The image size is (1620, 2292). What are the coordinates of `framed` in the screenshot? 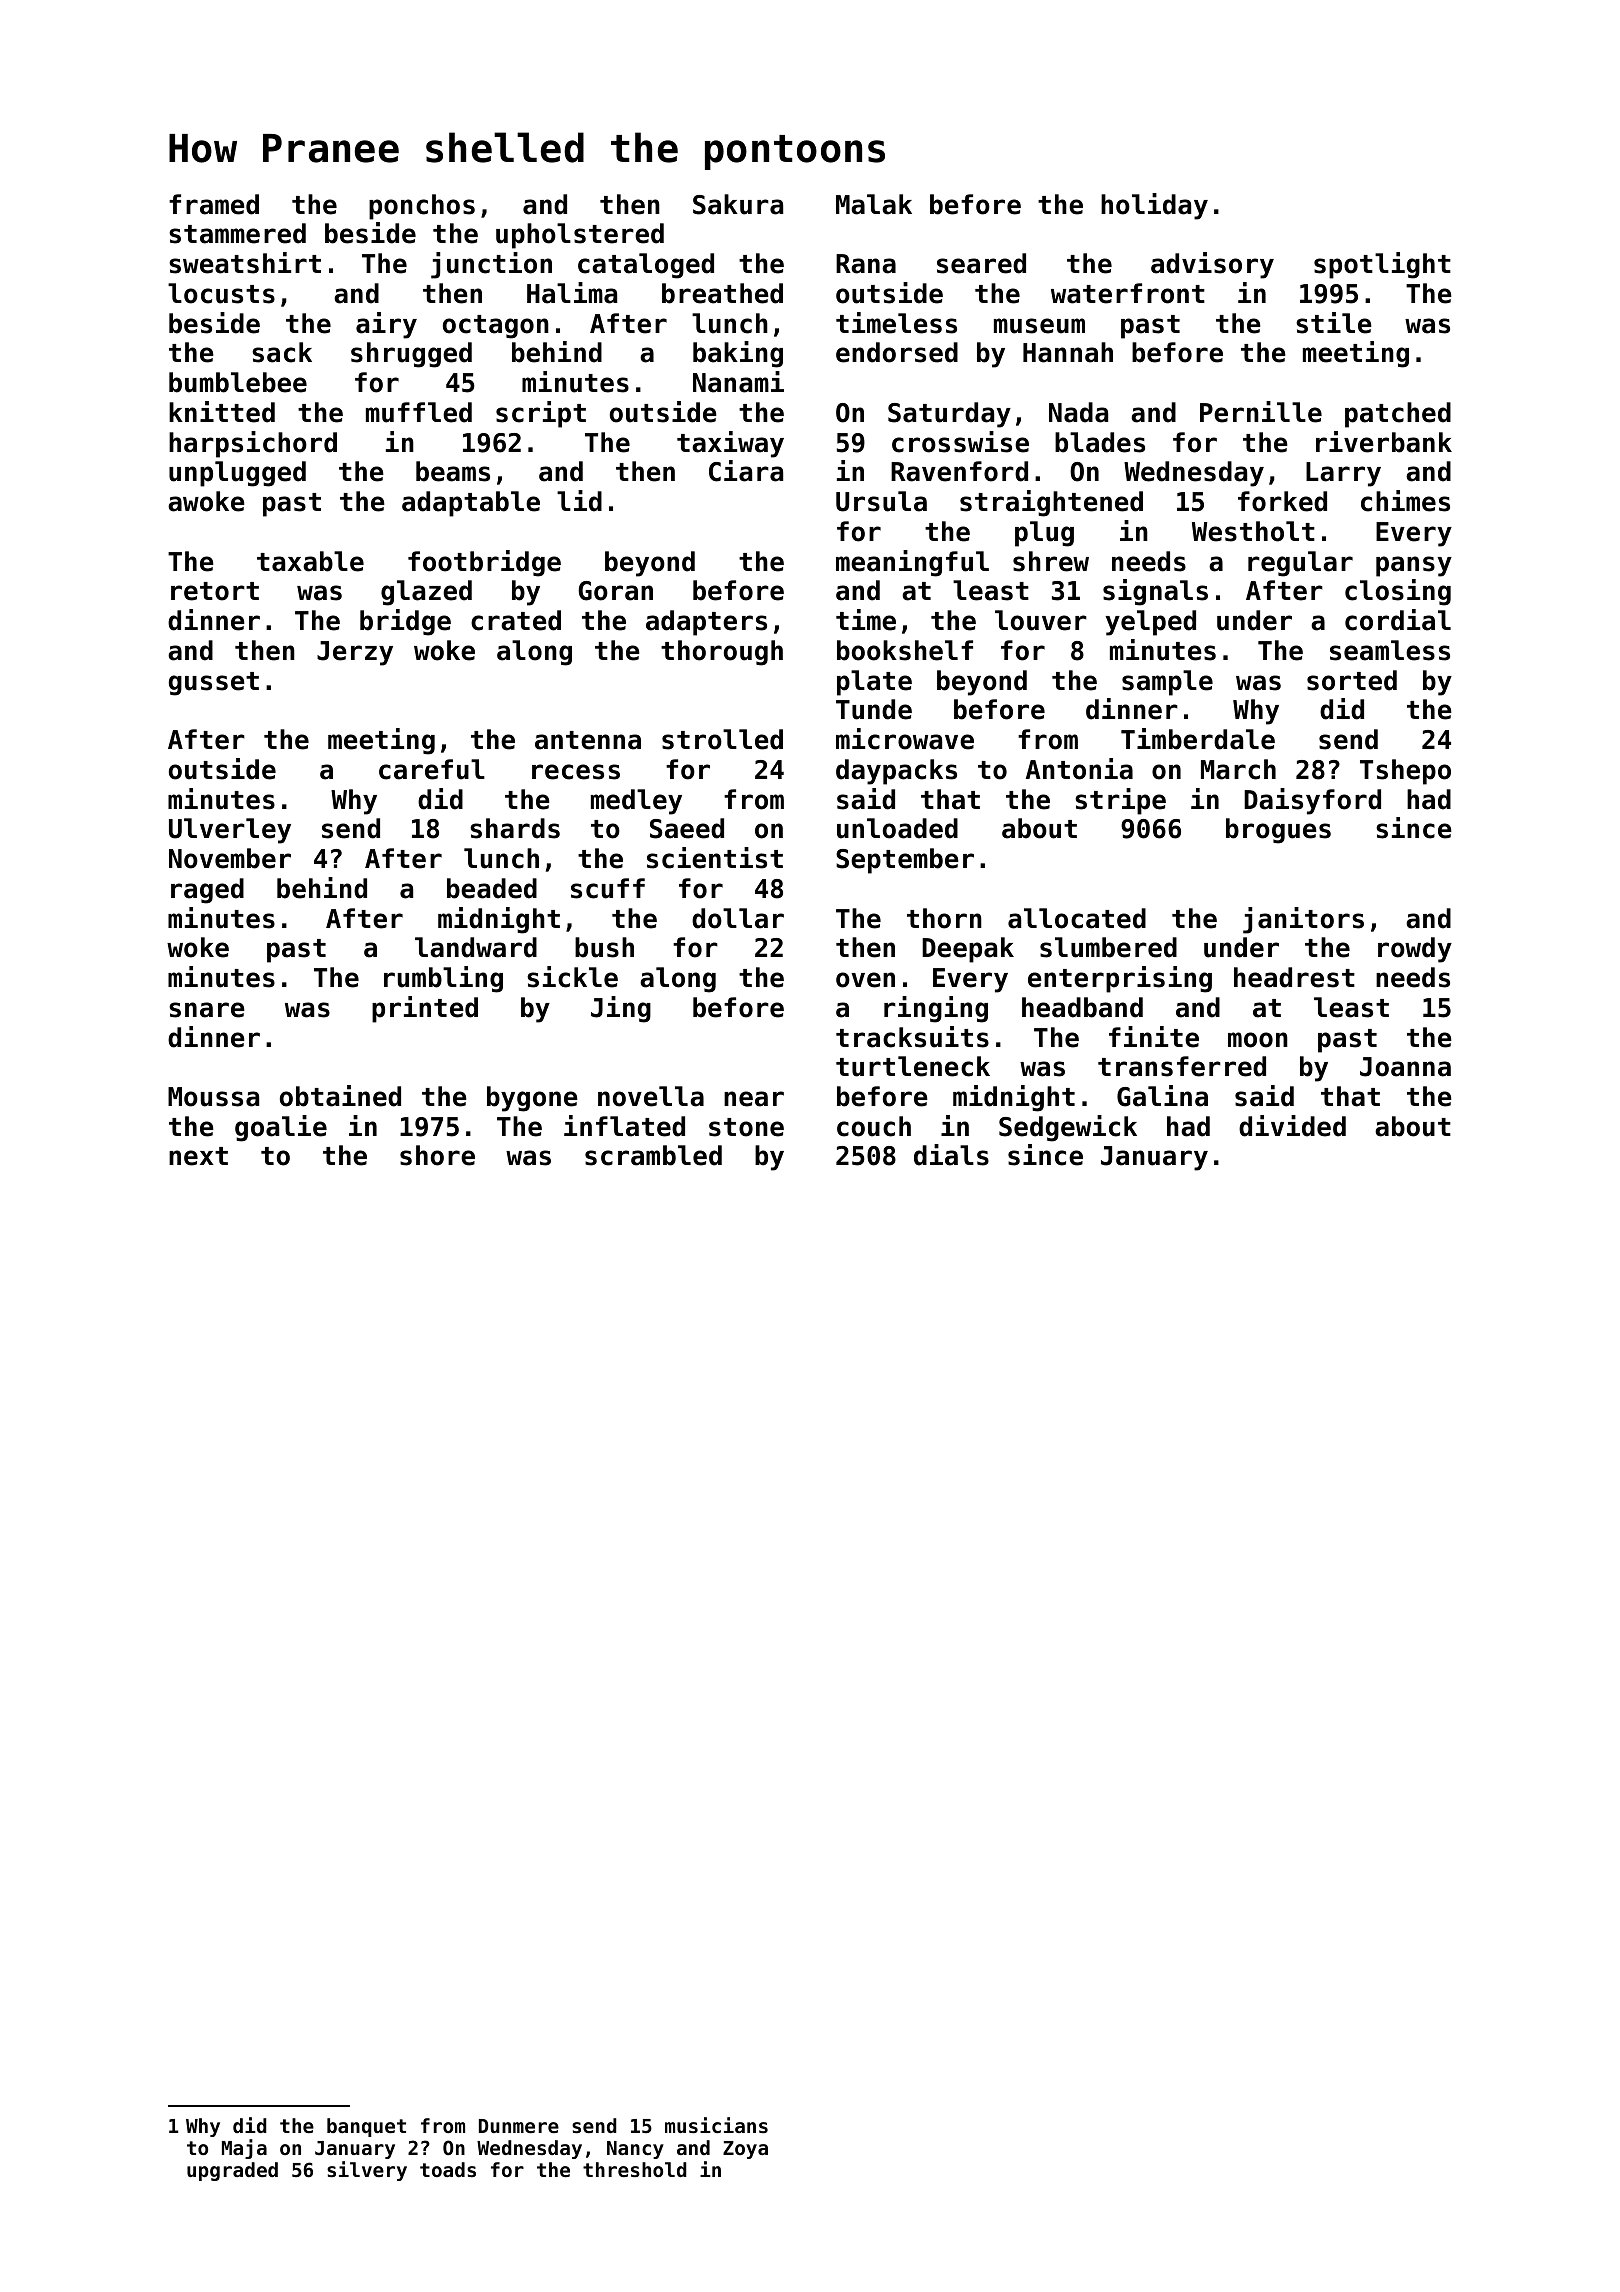 It's located at (214, 204).
